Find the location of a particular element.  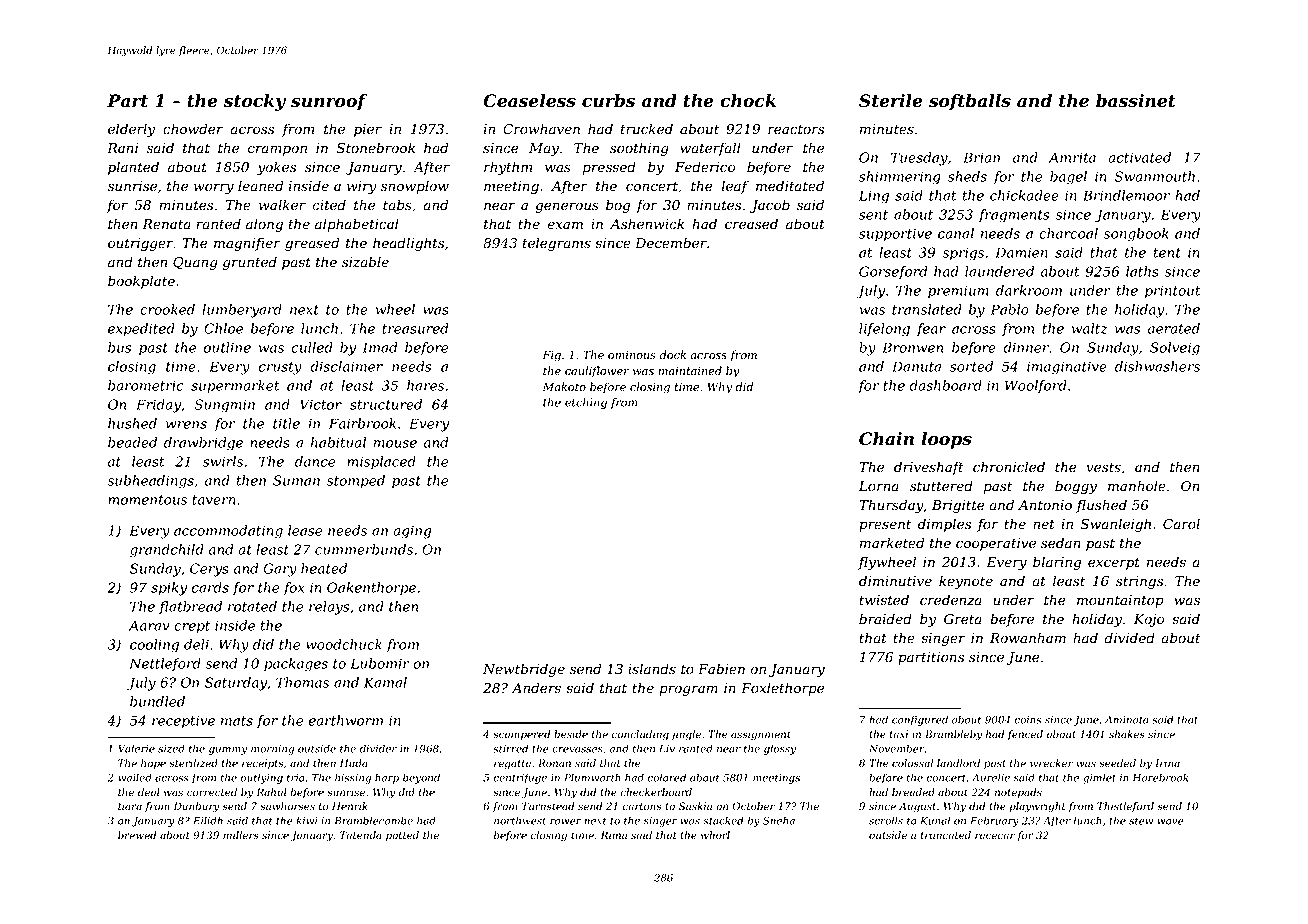

credenza is located at coordinates (951, 600).
